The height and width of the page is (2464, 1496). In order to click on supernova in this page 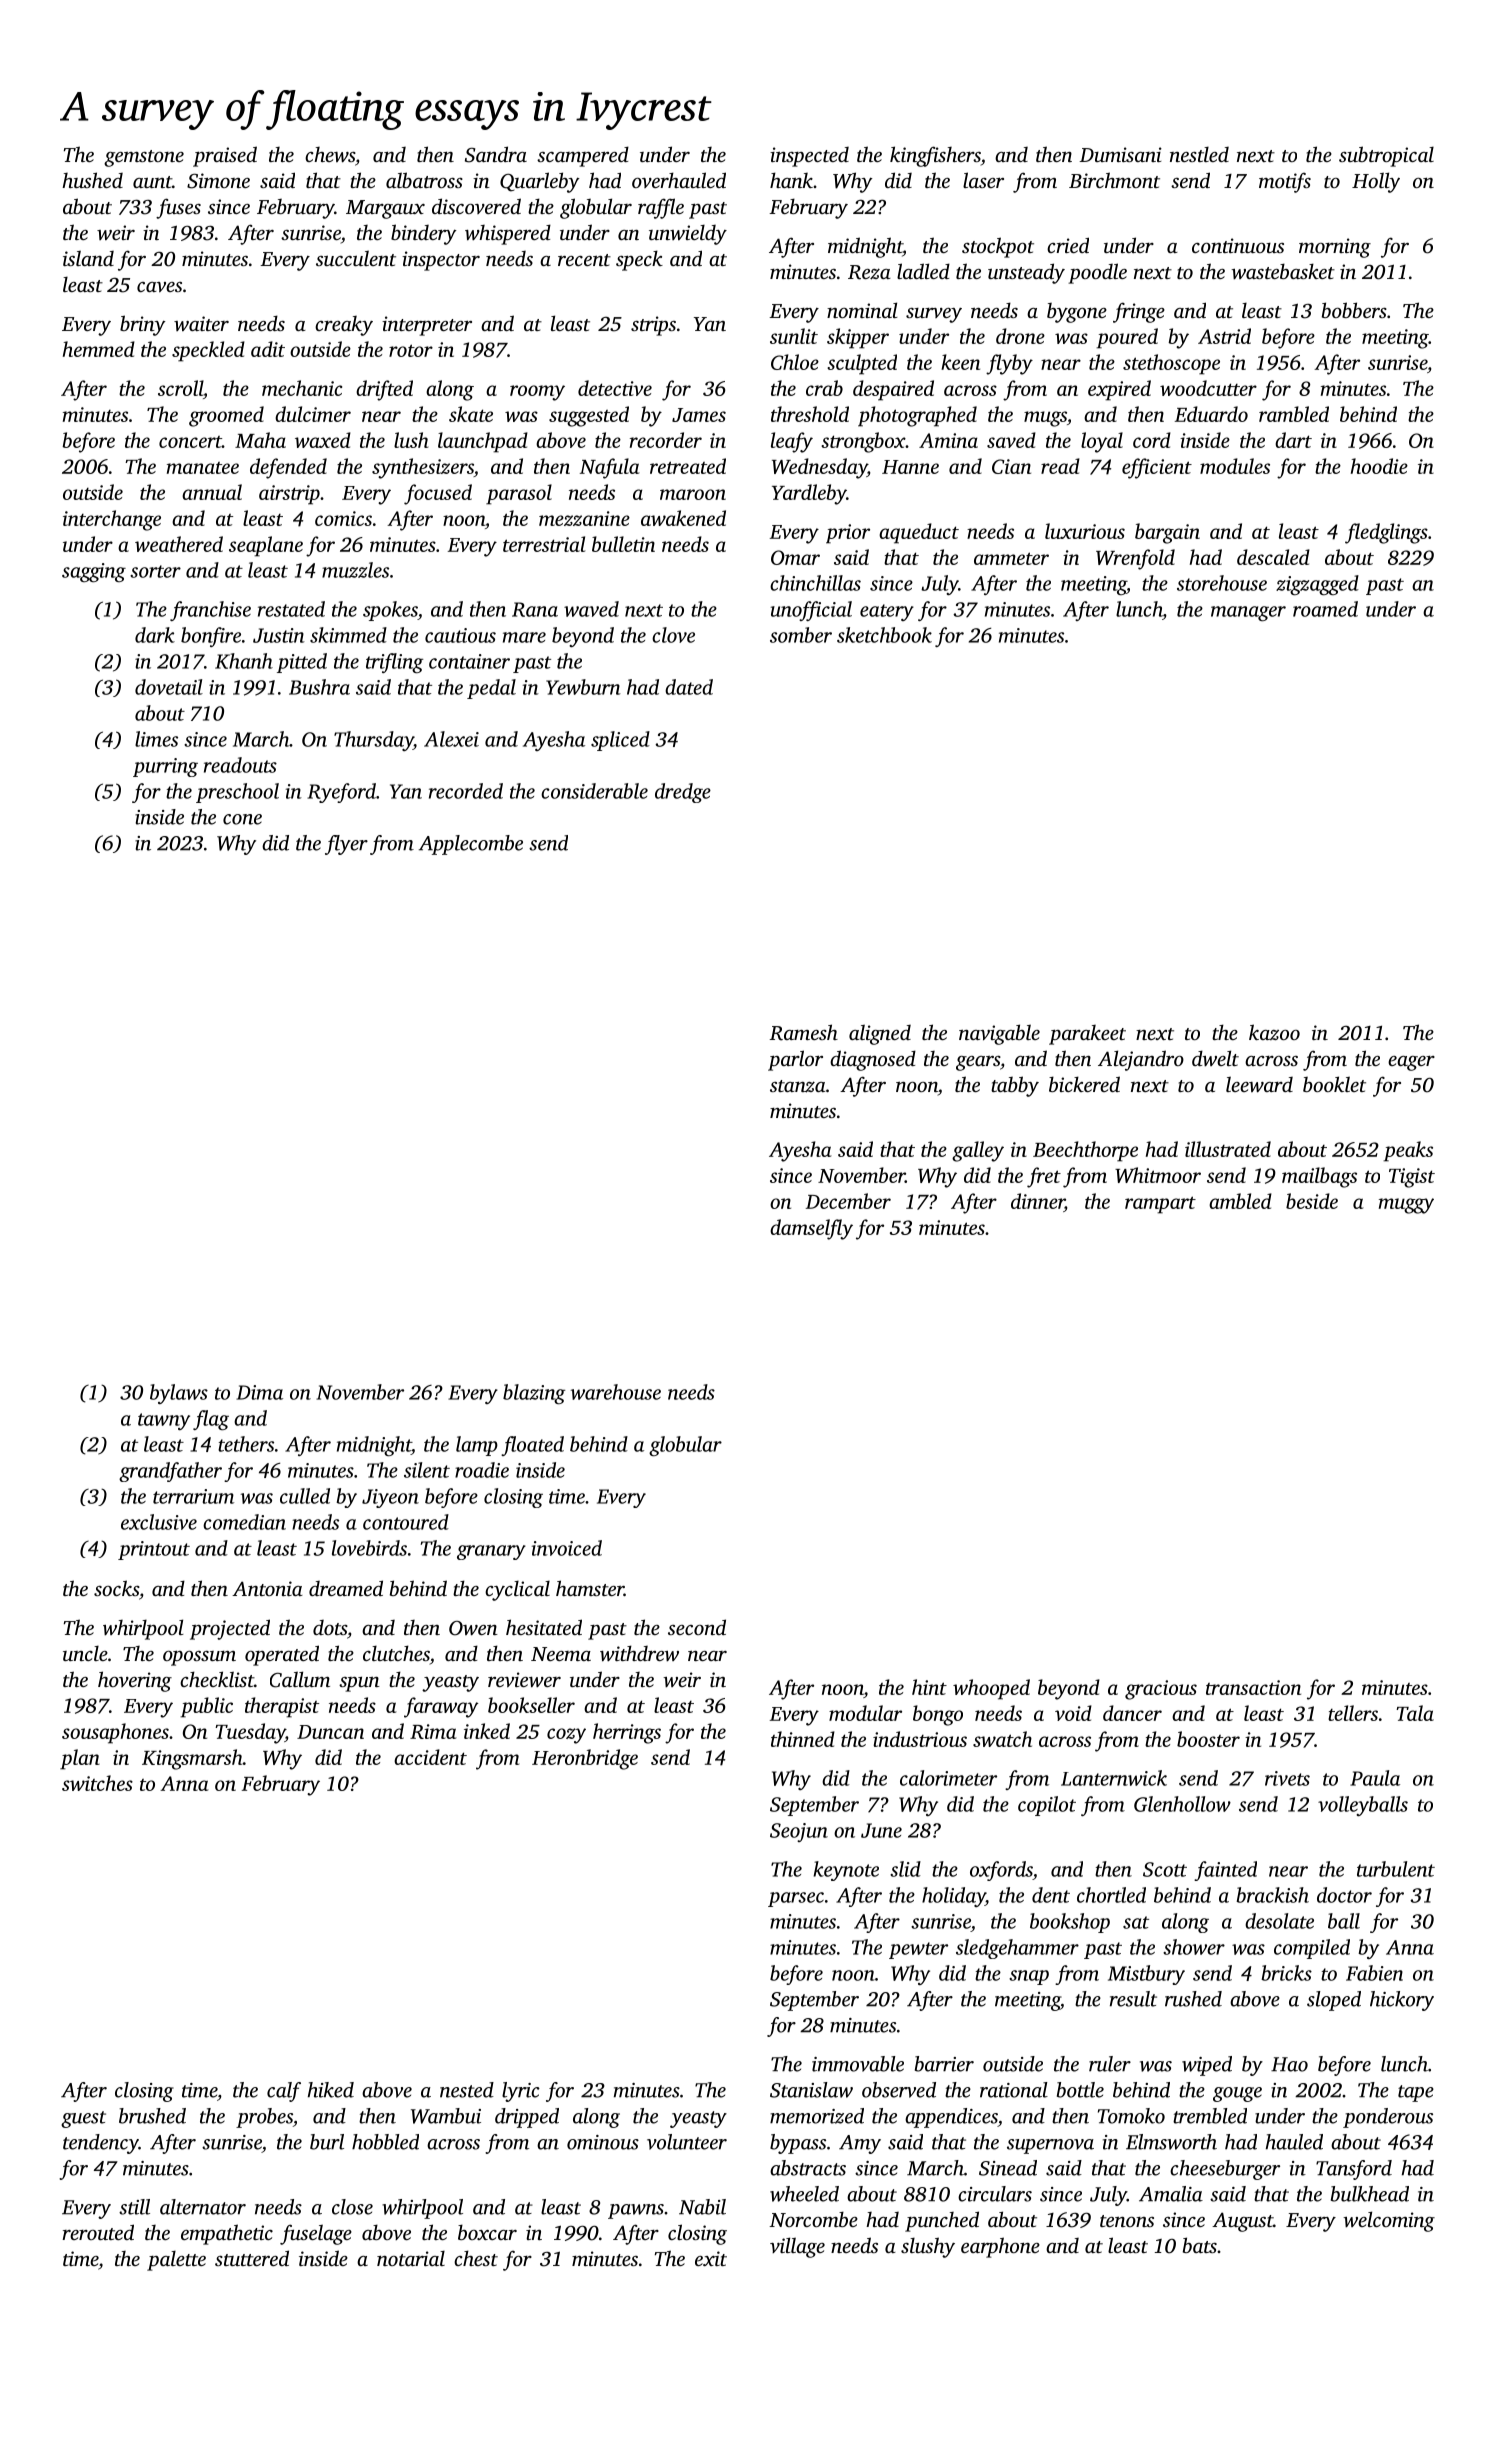, I will do `click(1050, 2146)`.
